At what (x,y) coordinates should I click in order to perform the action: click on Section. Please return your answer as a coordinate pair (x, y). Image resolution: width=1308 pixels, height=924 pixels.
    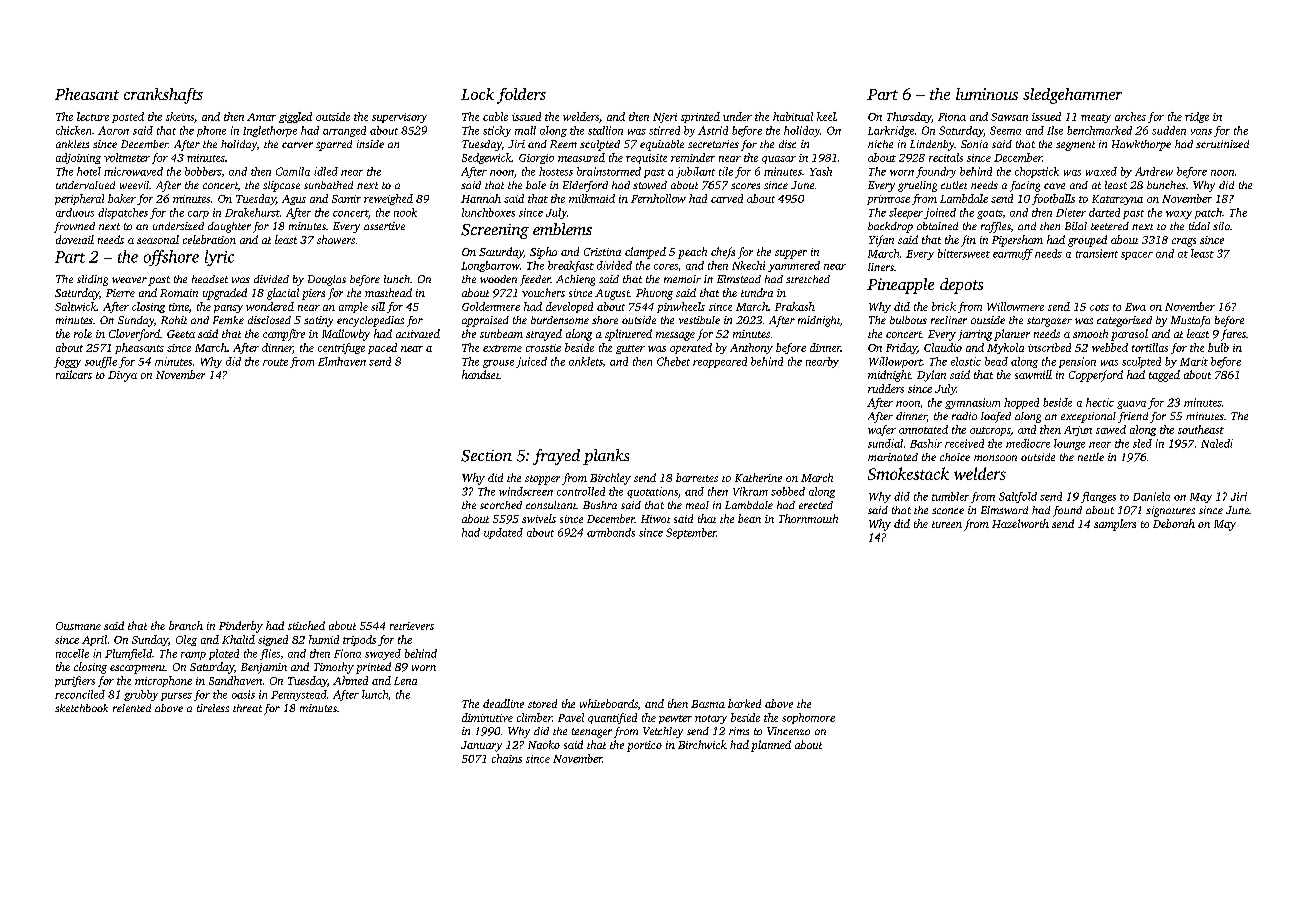
    Looking at the image, I should click on (486, 456).
